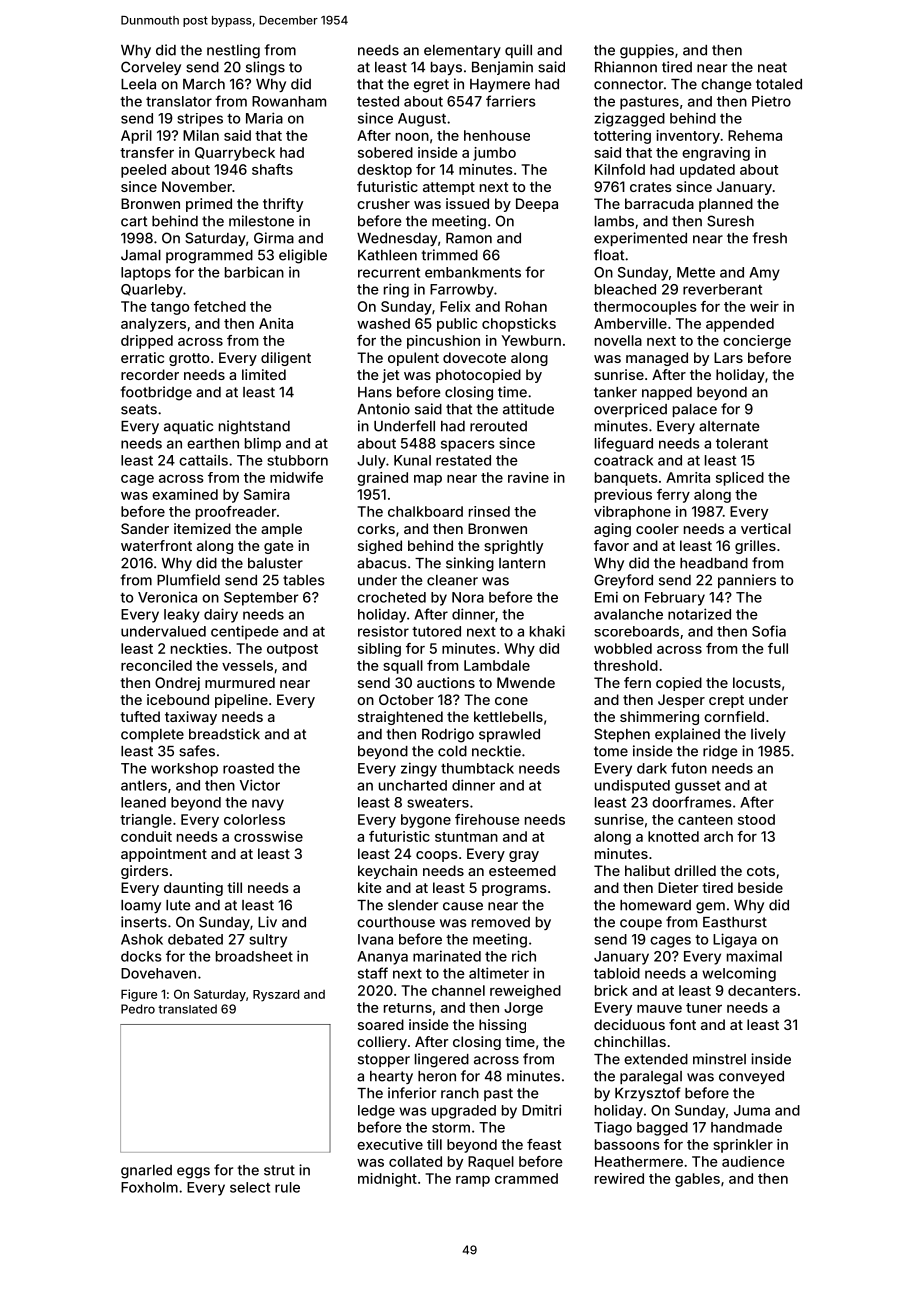 Image resolution: width=924 pixels, height=1308 pixels. I want to click on icebound, so click(178, 699).
